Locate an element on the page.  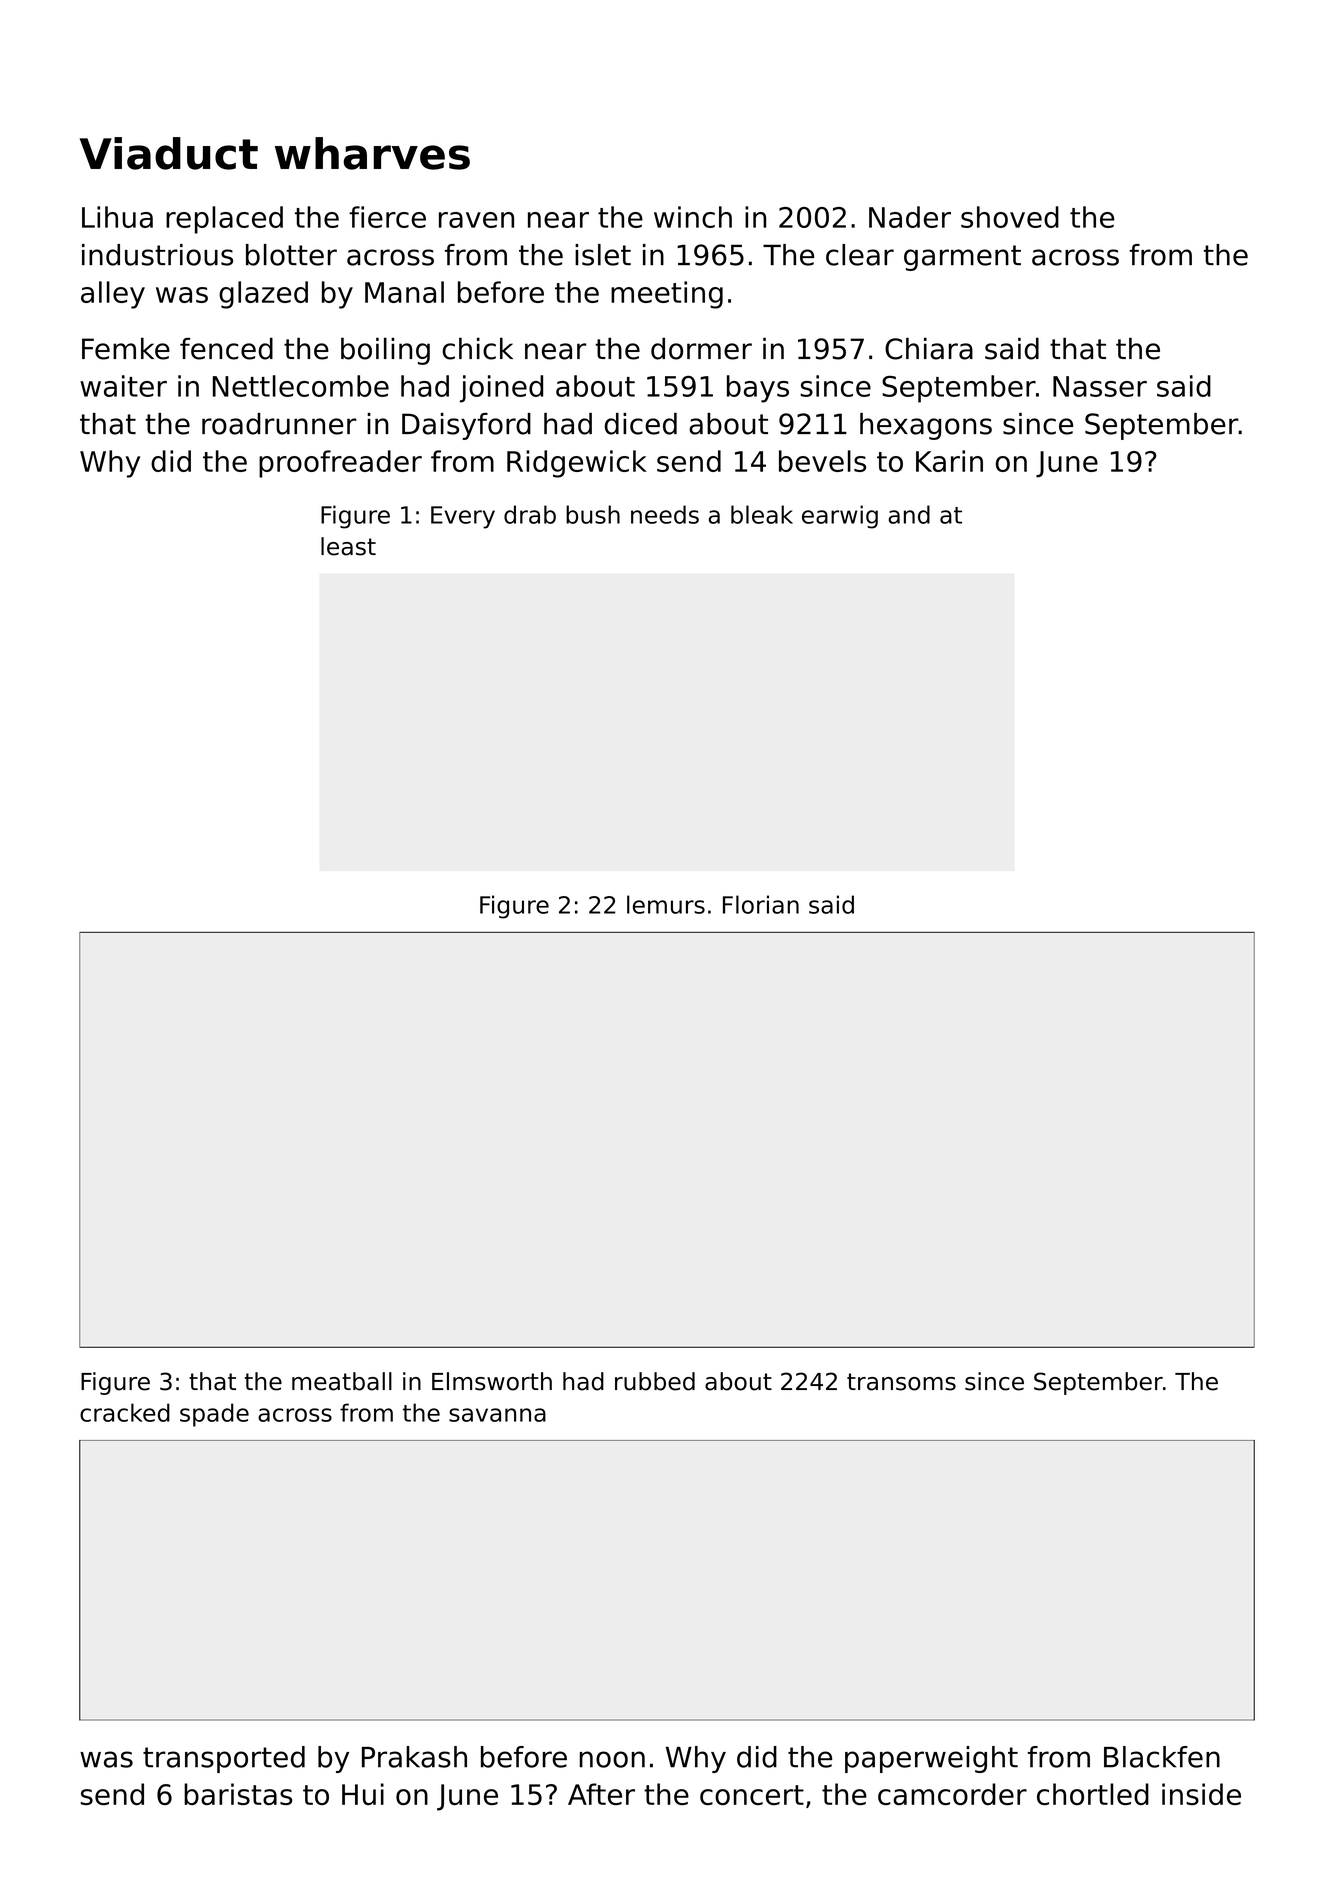
lemurs is located at coordinates (666, 904).
